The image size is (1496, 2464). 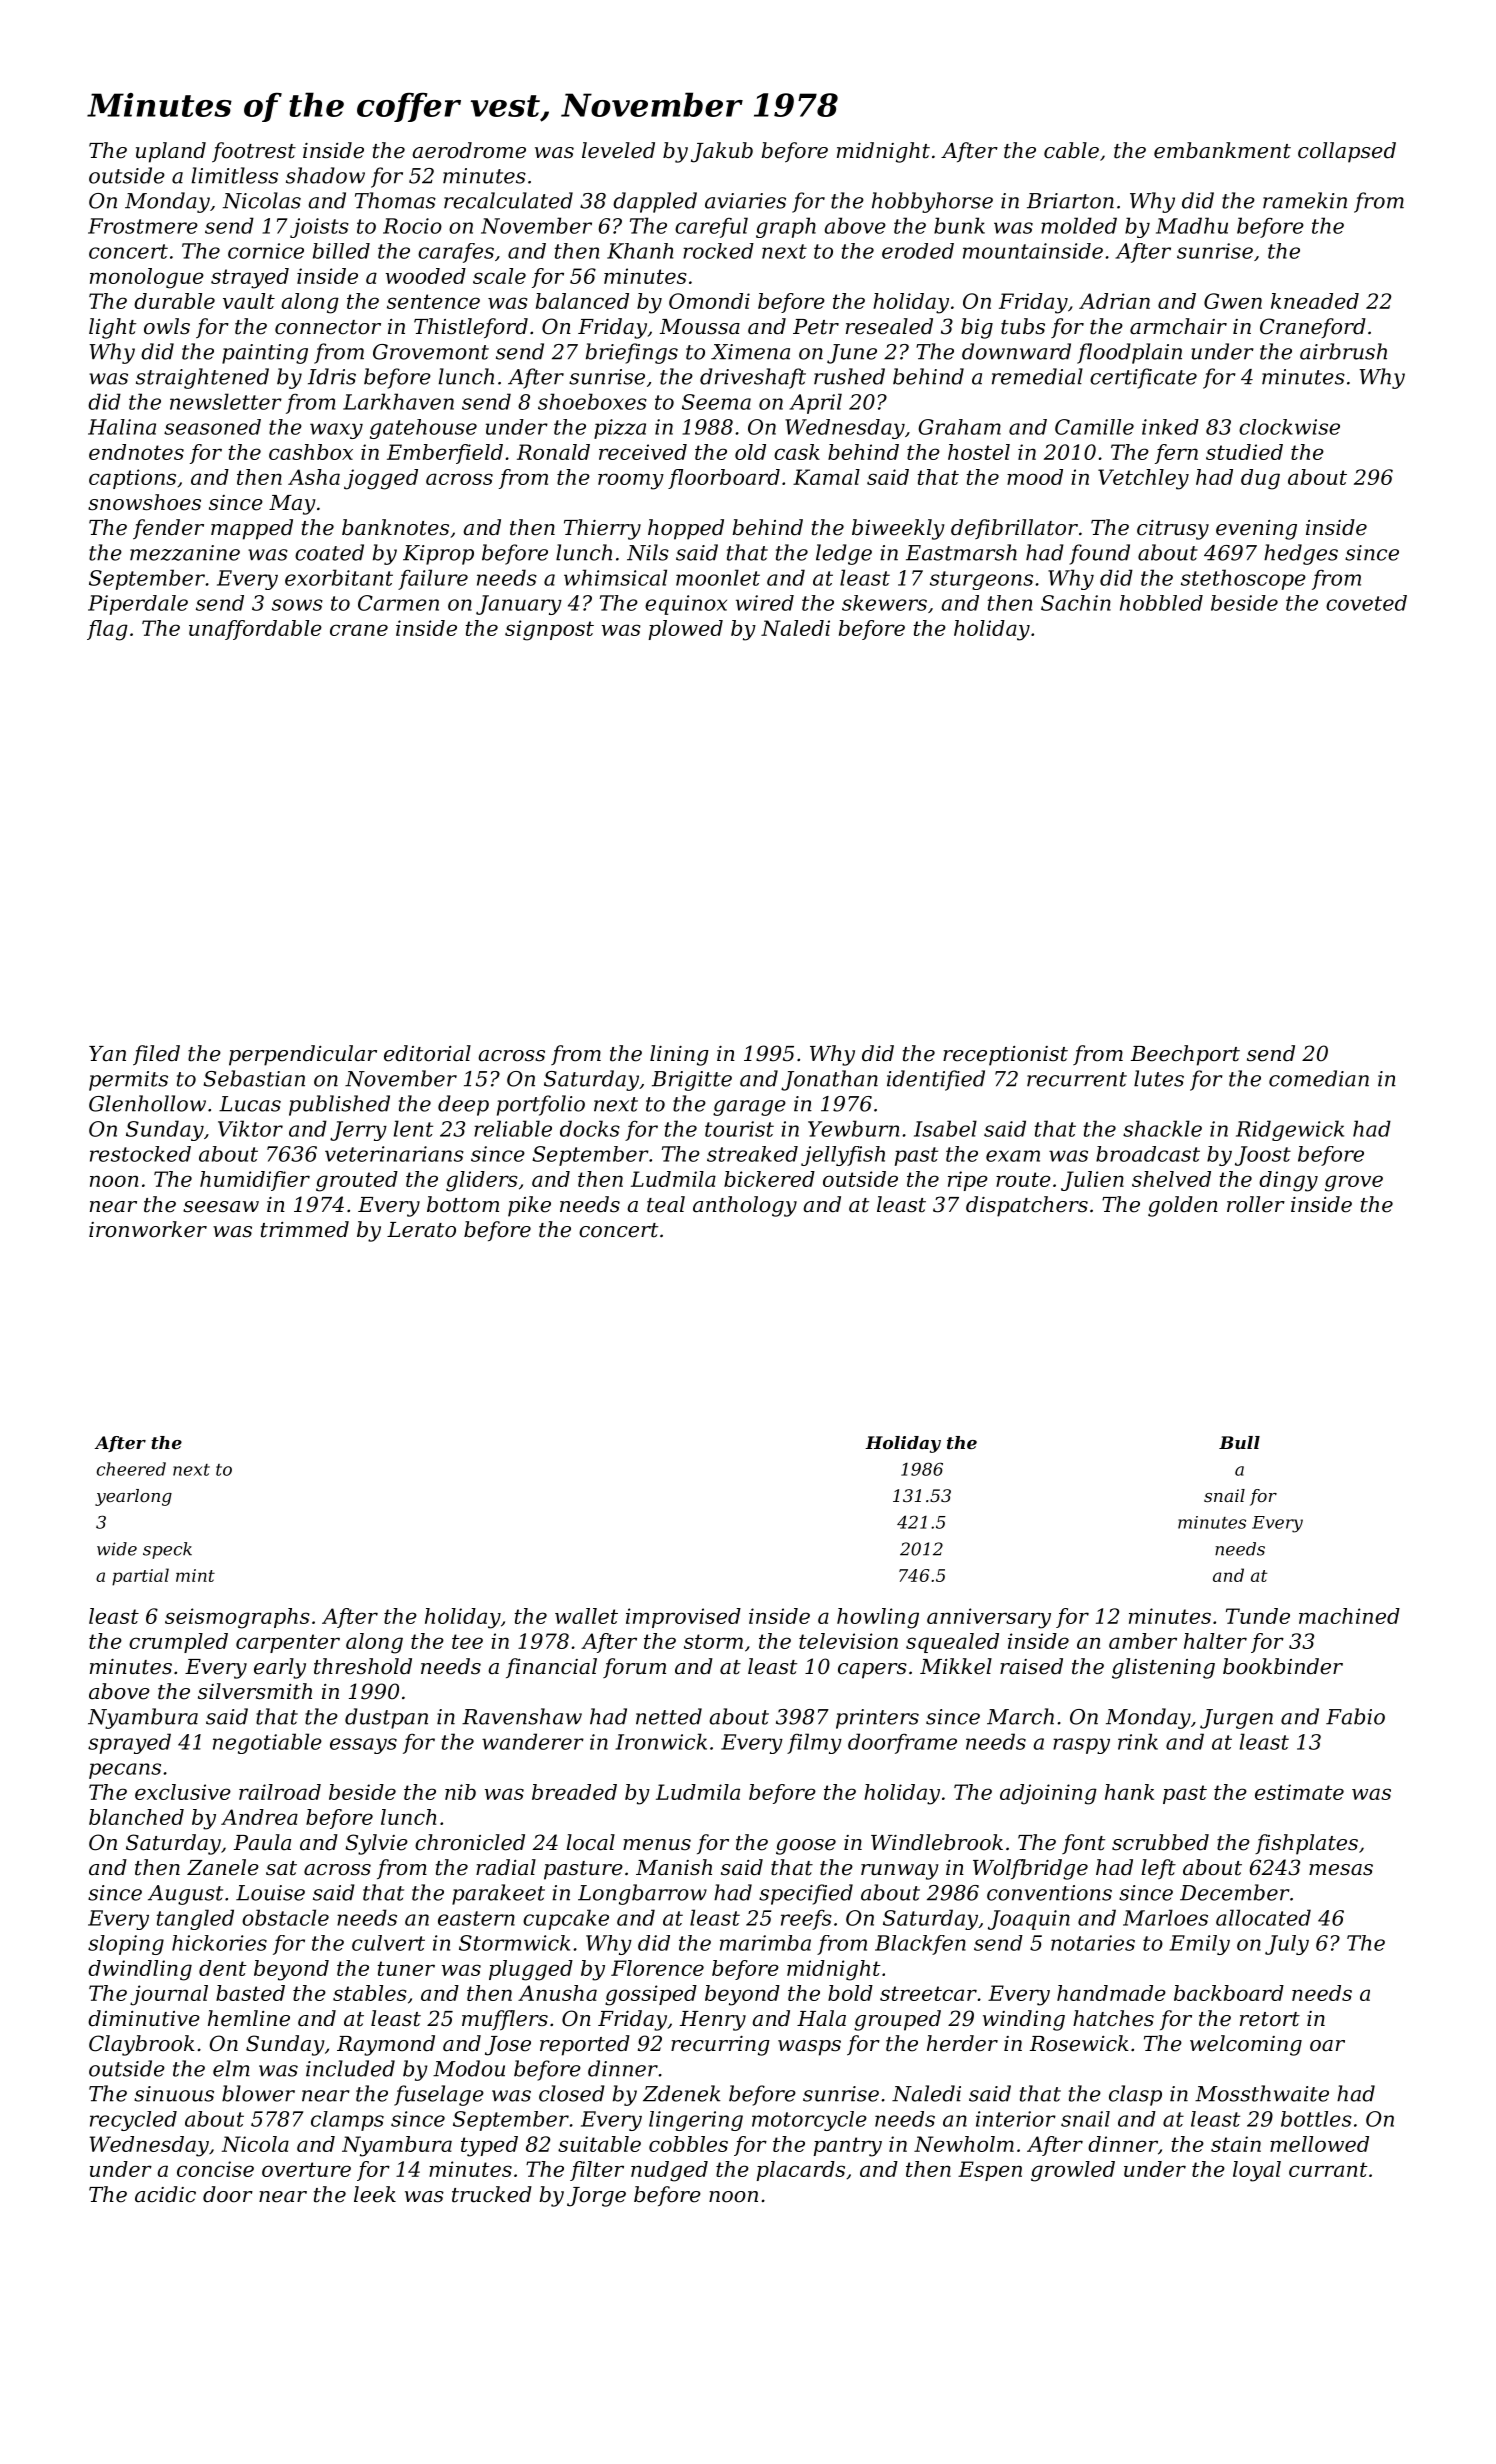 What do you see at coordinates (107, 630) in the document?
I see `flag` at bounding box center [107, 630].
